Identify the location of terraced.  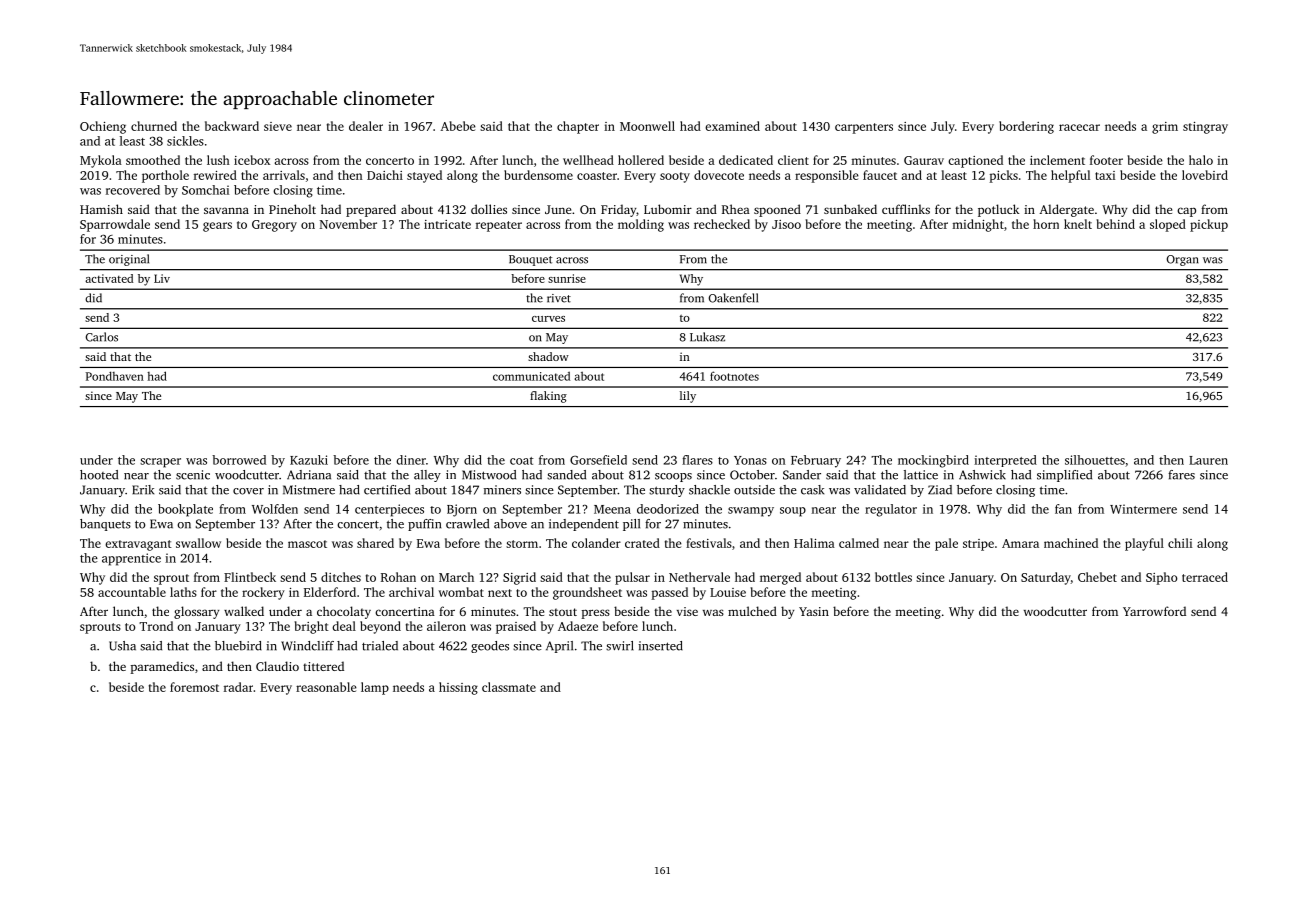
(1205, 577).
